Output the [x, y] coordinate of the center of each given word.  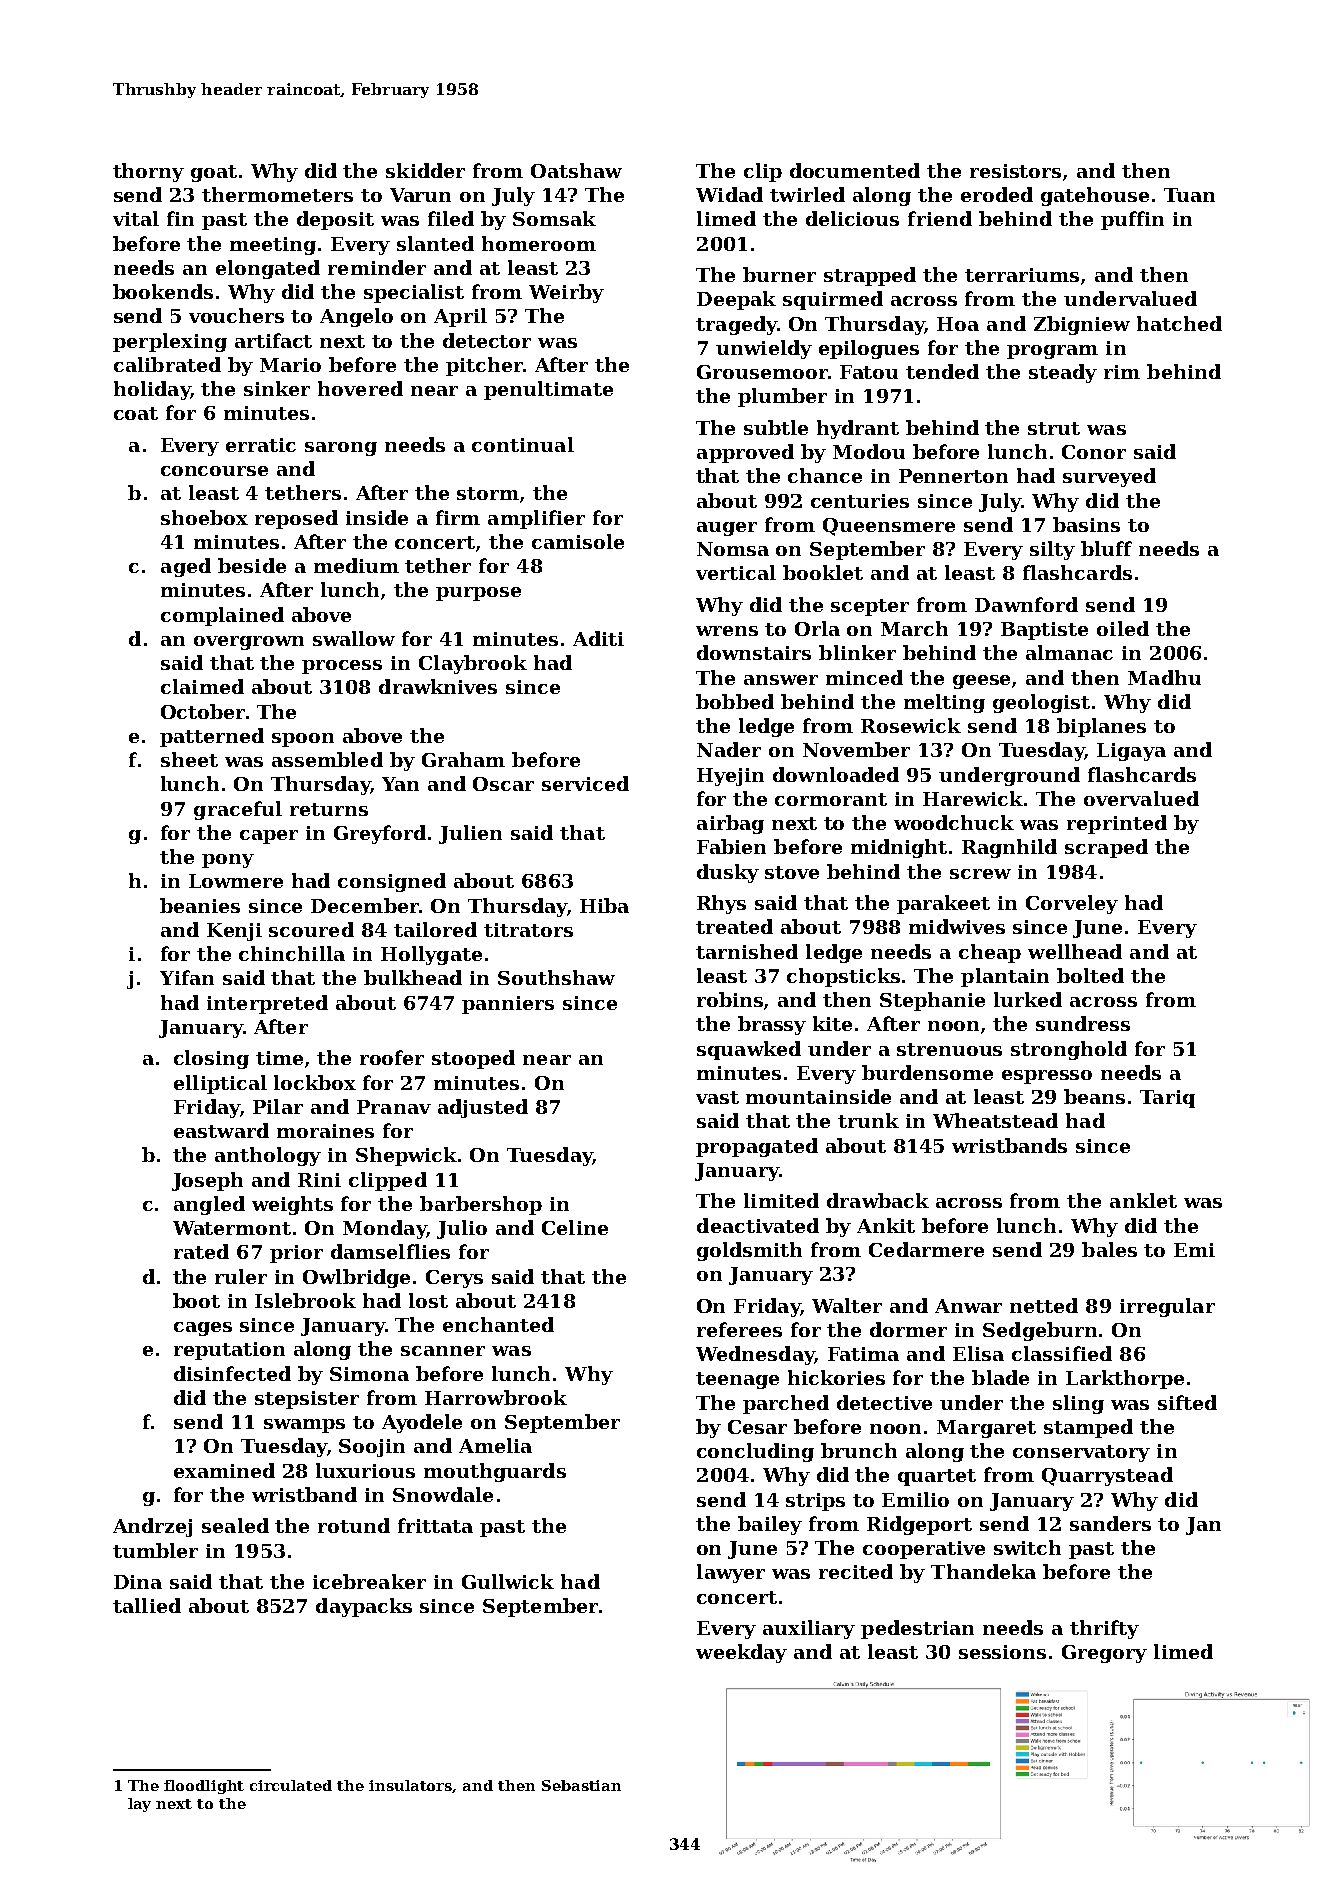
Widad [729, 194]
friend [940, 218]
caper [269, 837]
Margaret [986, 1429]
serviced [585, 783]
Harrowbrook [496, 1397]
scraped [1106, 848]
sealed [235, 1525]
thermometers [277, 194]
